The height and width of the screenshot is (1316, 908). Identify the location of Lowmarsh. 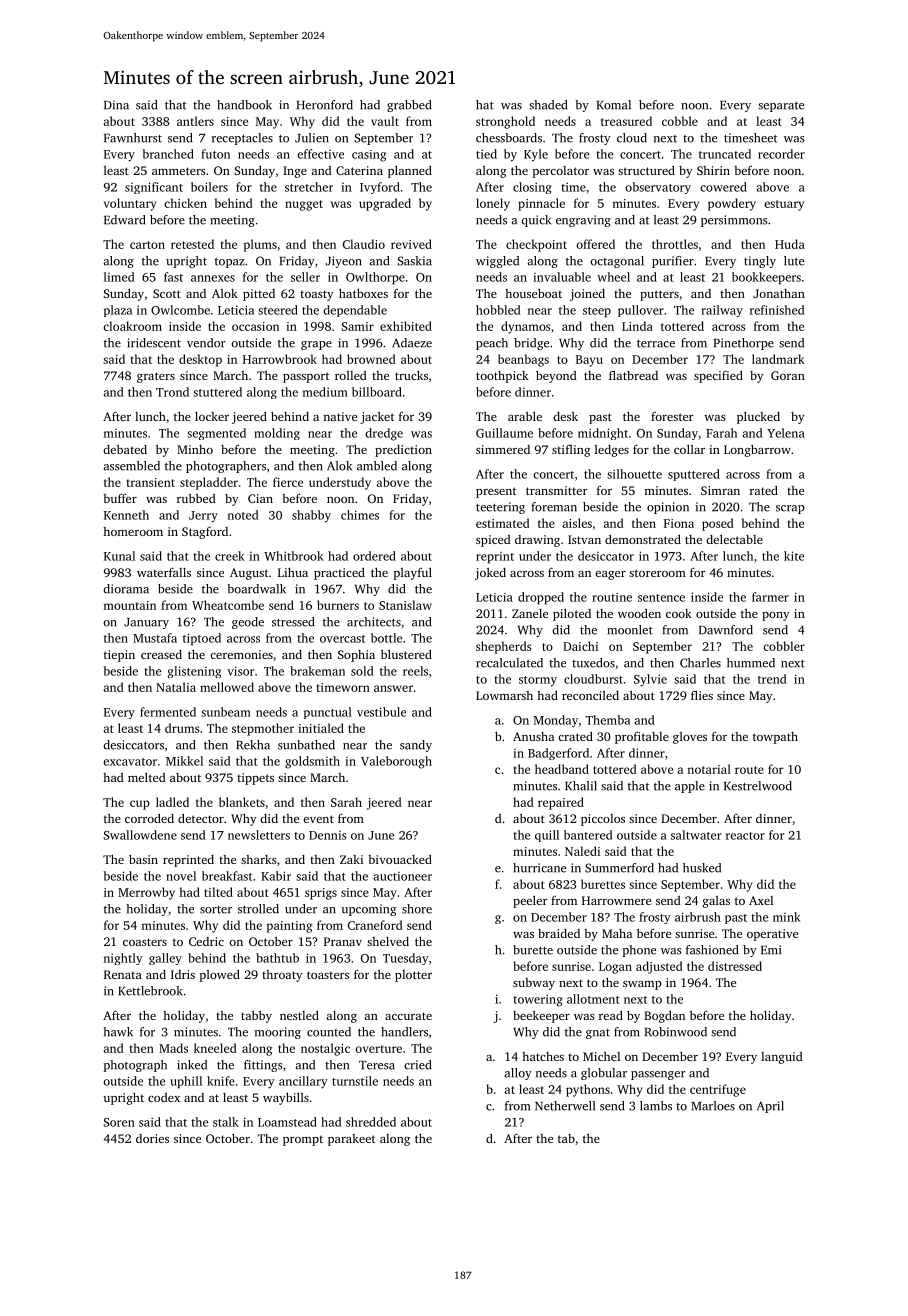
(504, 695).
